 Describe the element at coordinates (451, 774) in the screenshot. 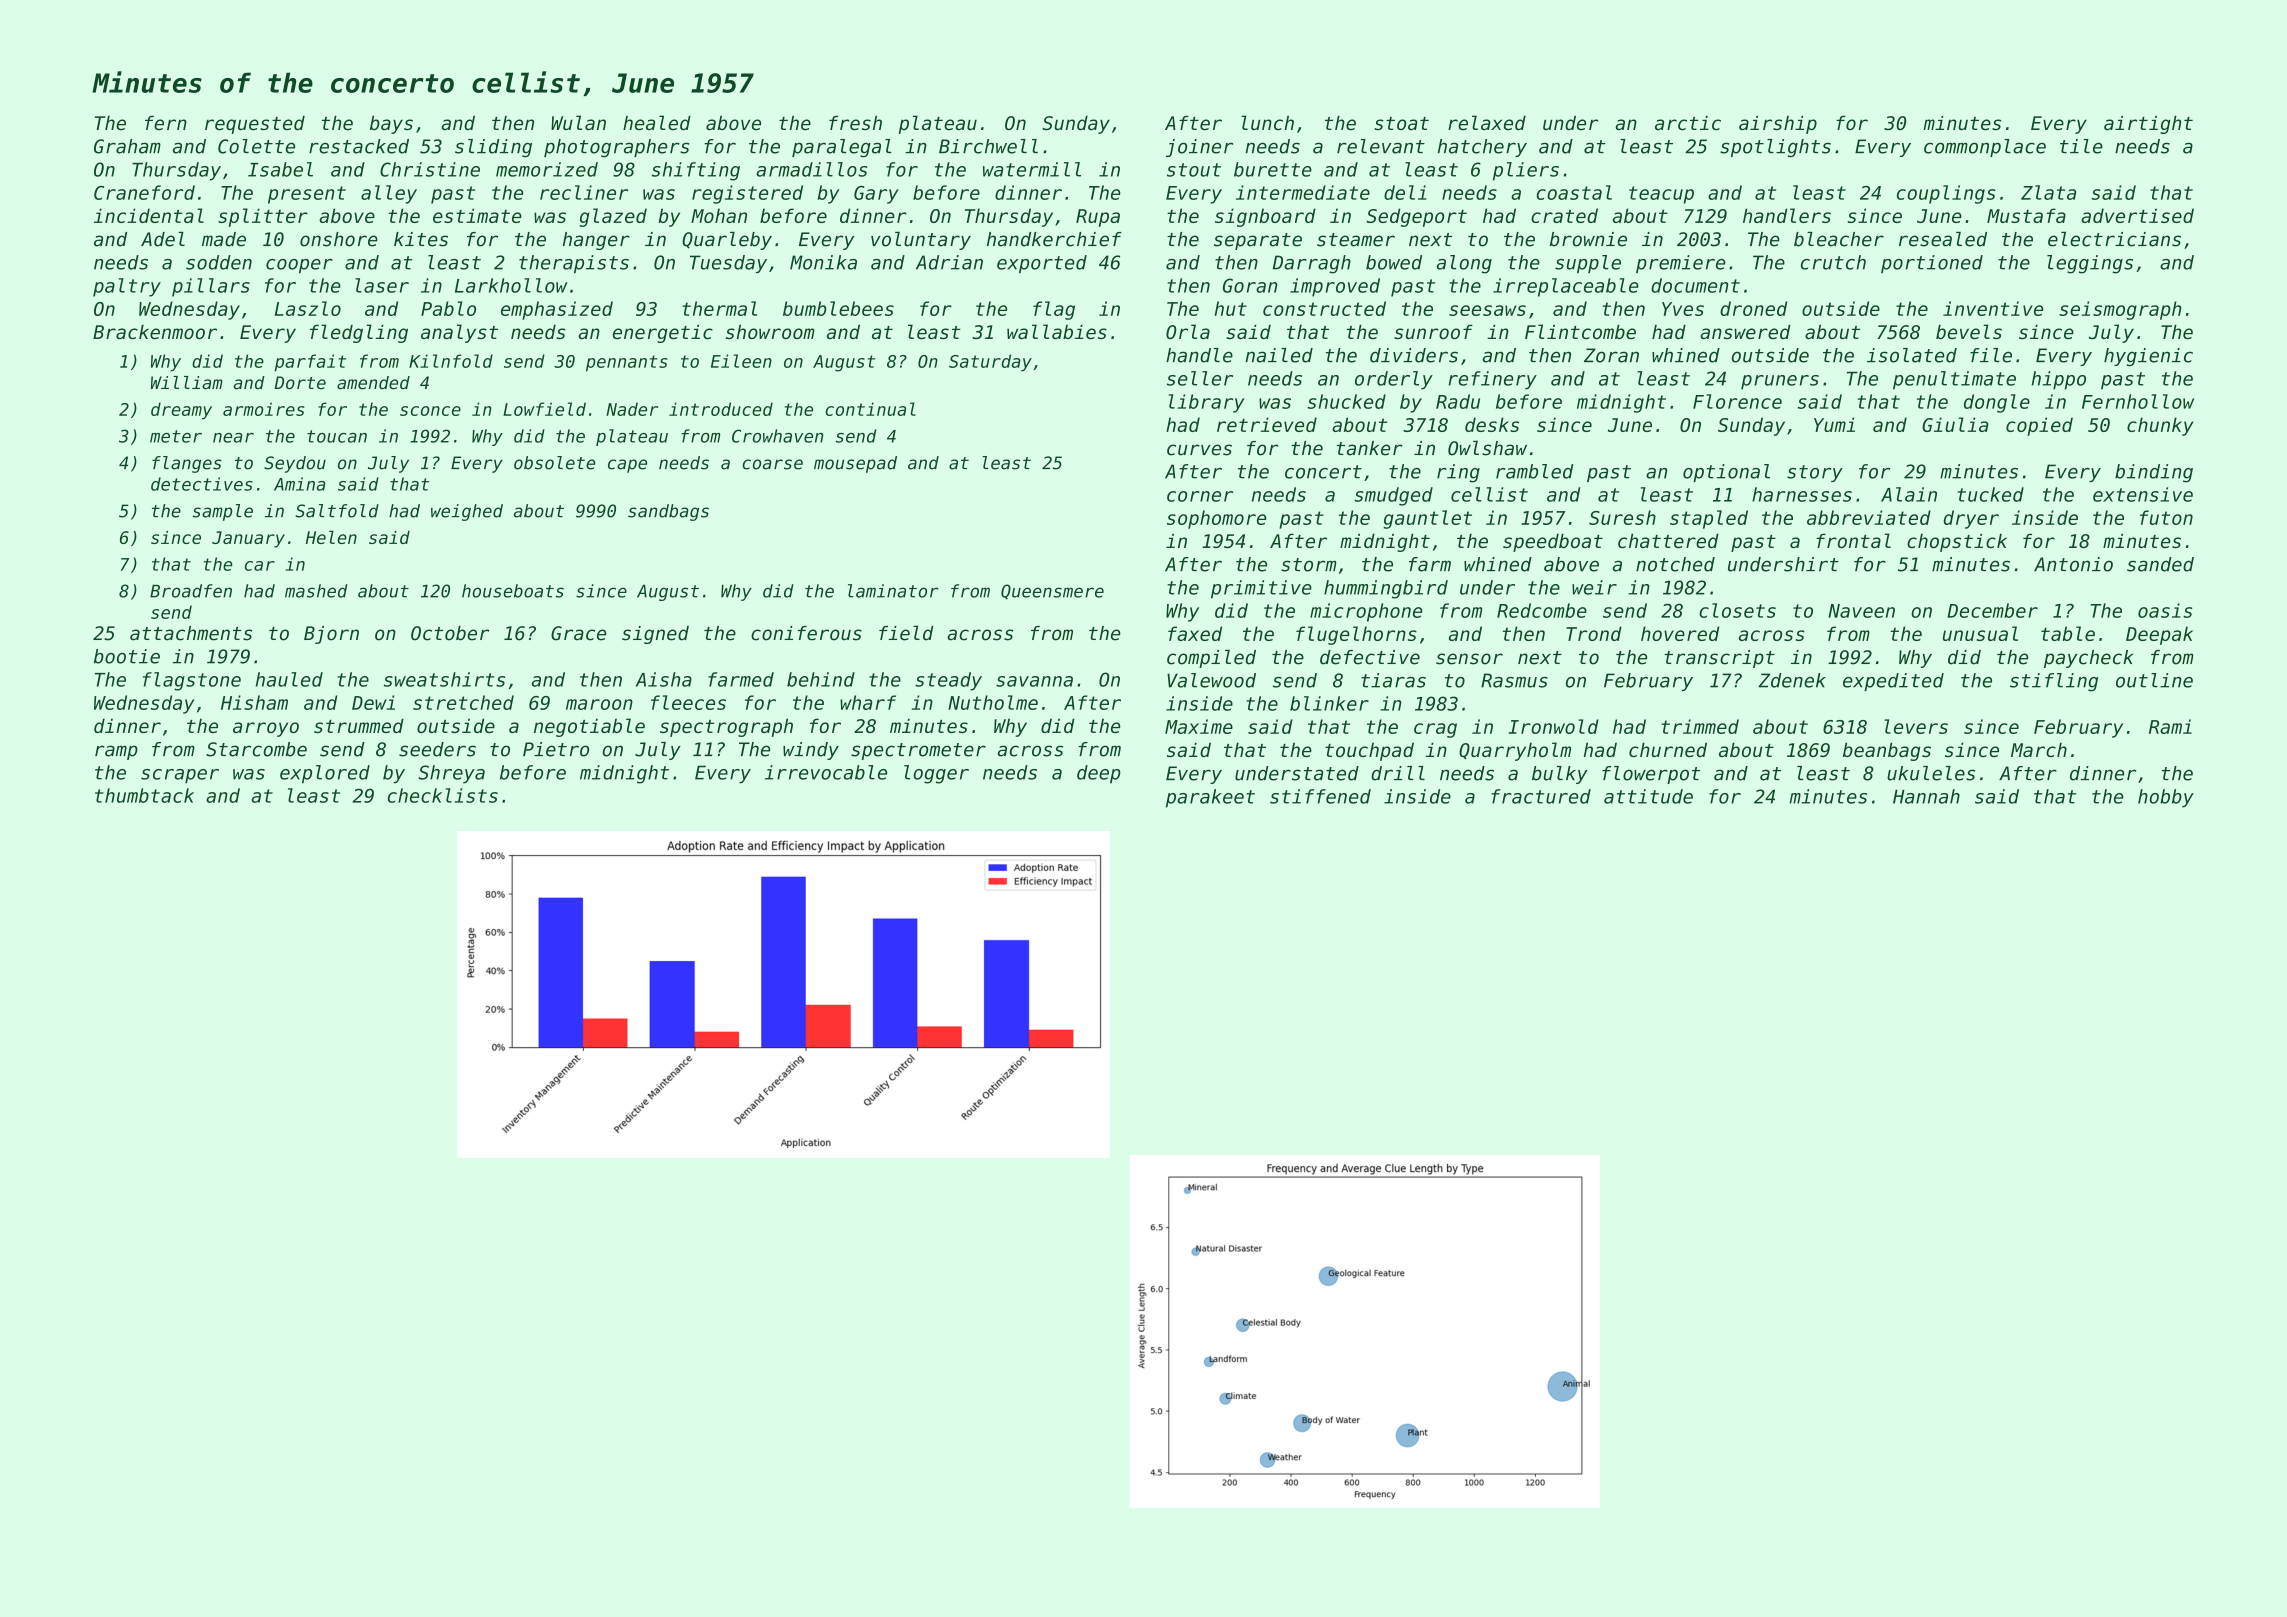

I see `Shreya` at that location.
